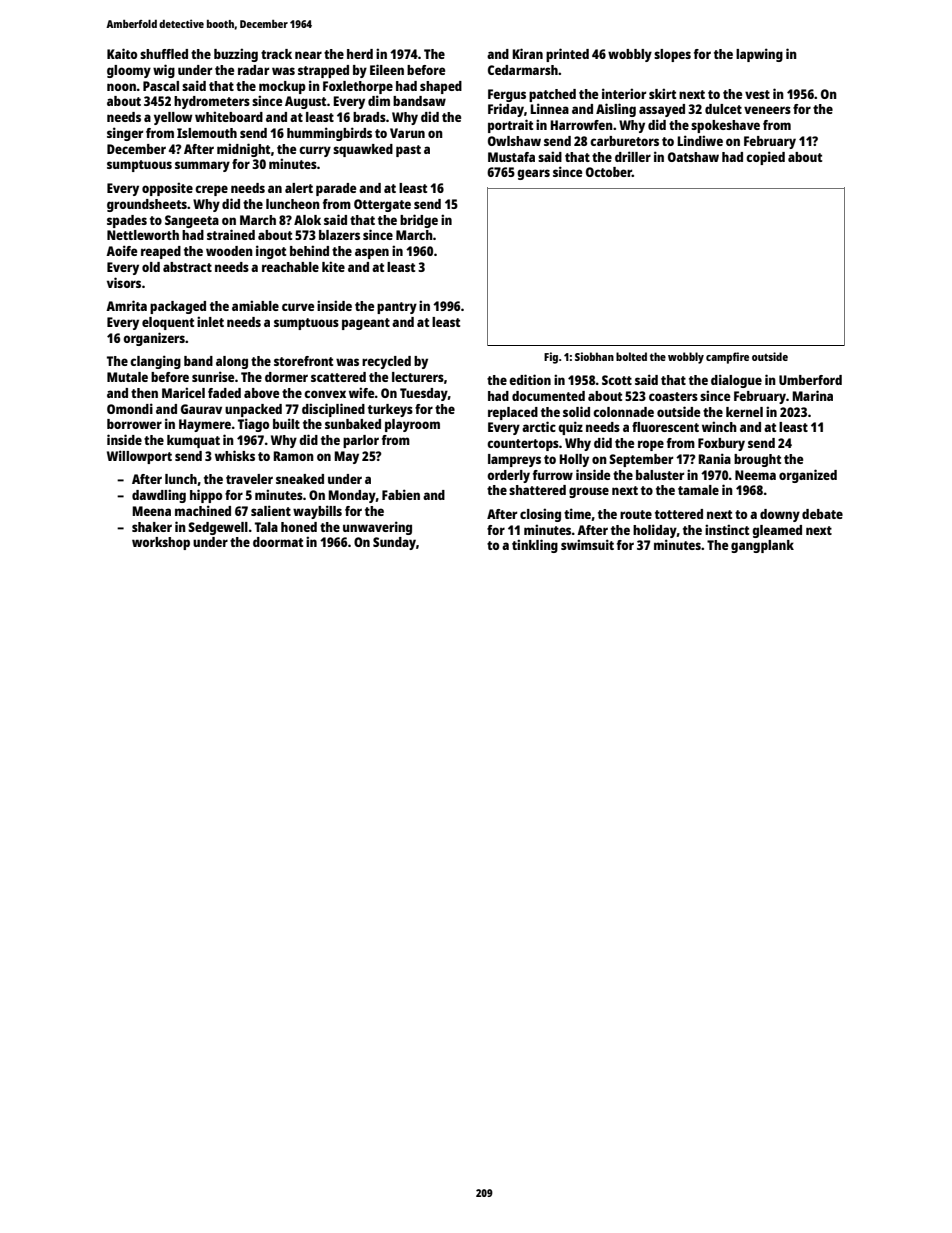  I want to click on veneers, so click(767, 110).
